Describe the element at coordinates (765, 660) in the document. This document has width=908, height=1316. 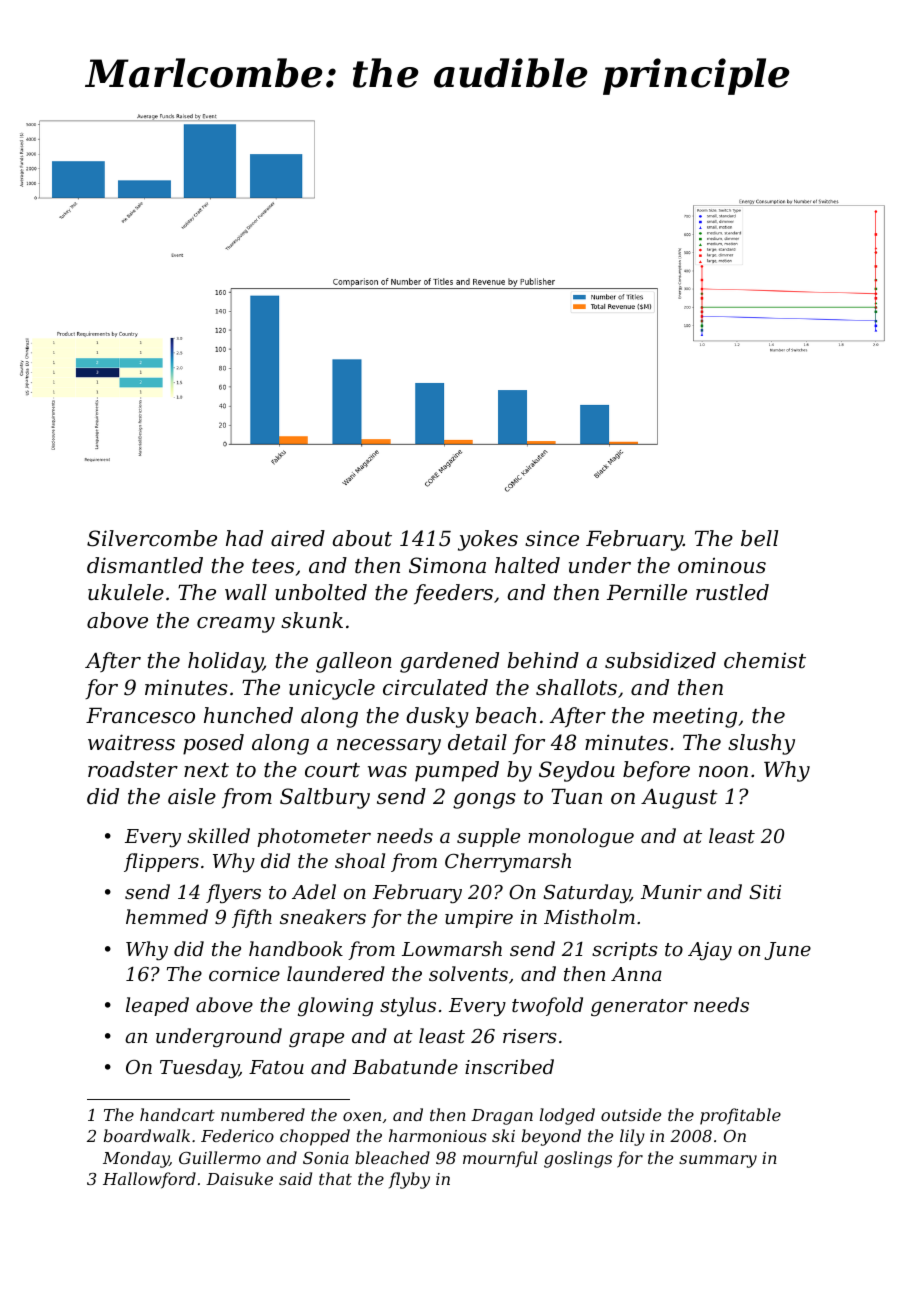
I see `chemist` at that location.
